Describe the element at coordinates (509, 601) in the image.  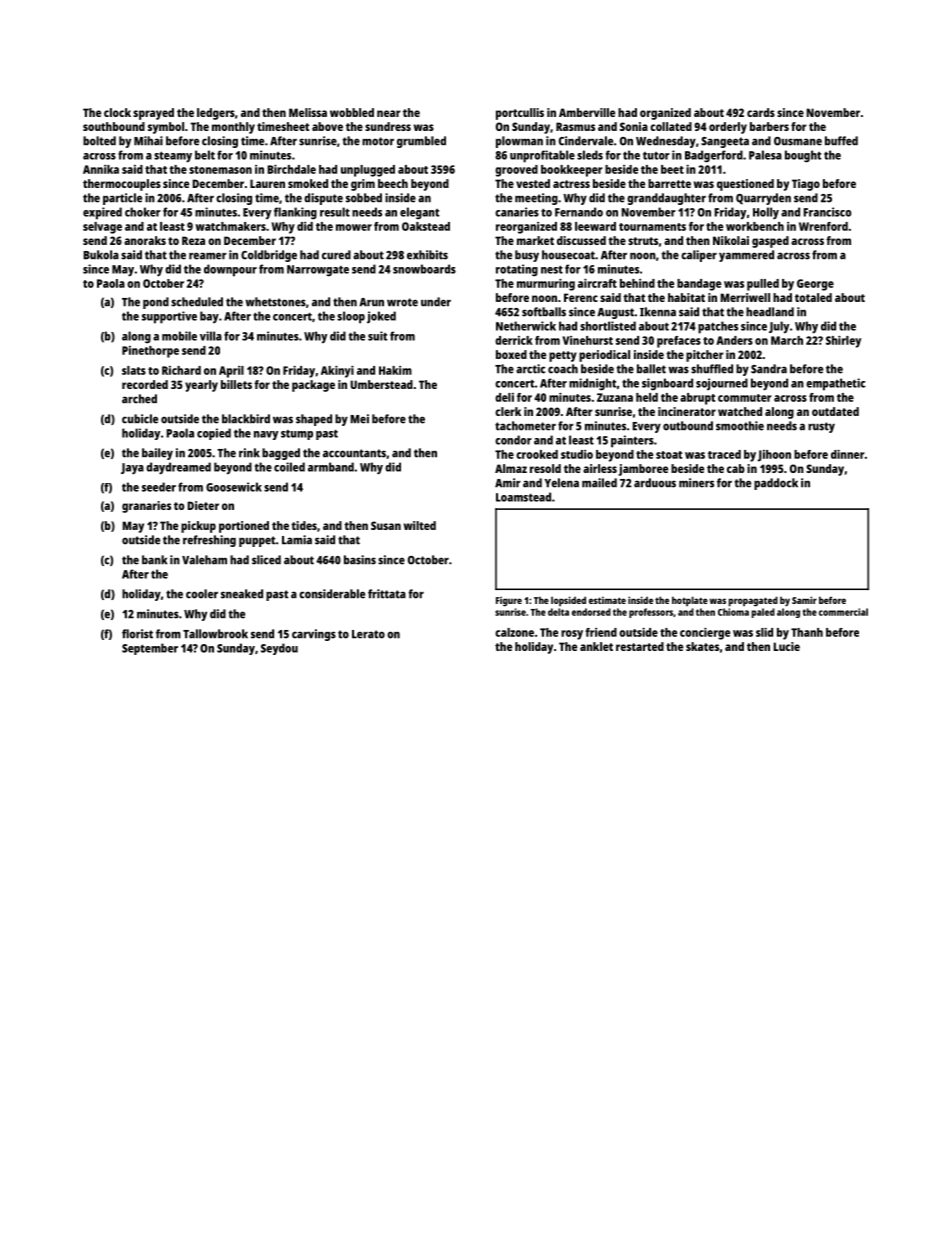
I see `Figure` at that location.
